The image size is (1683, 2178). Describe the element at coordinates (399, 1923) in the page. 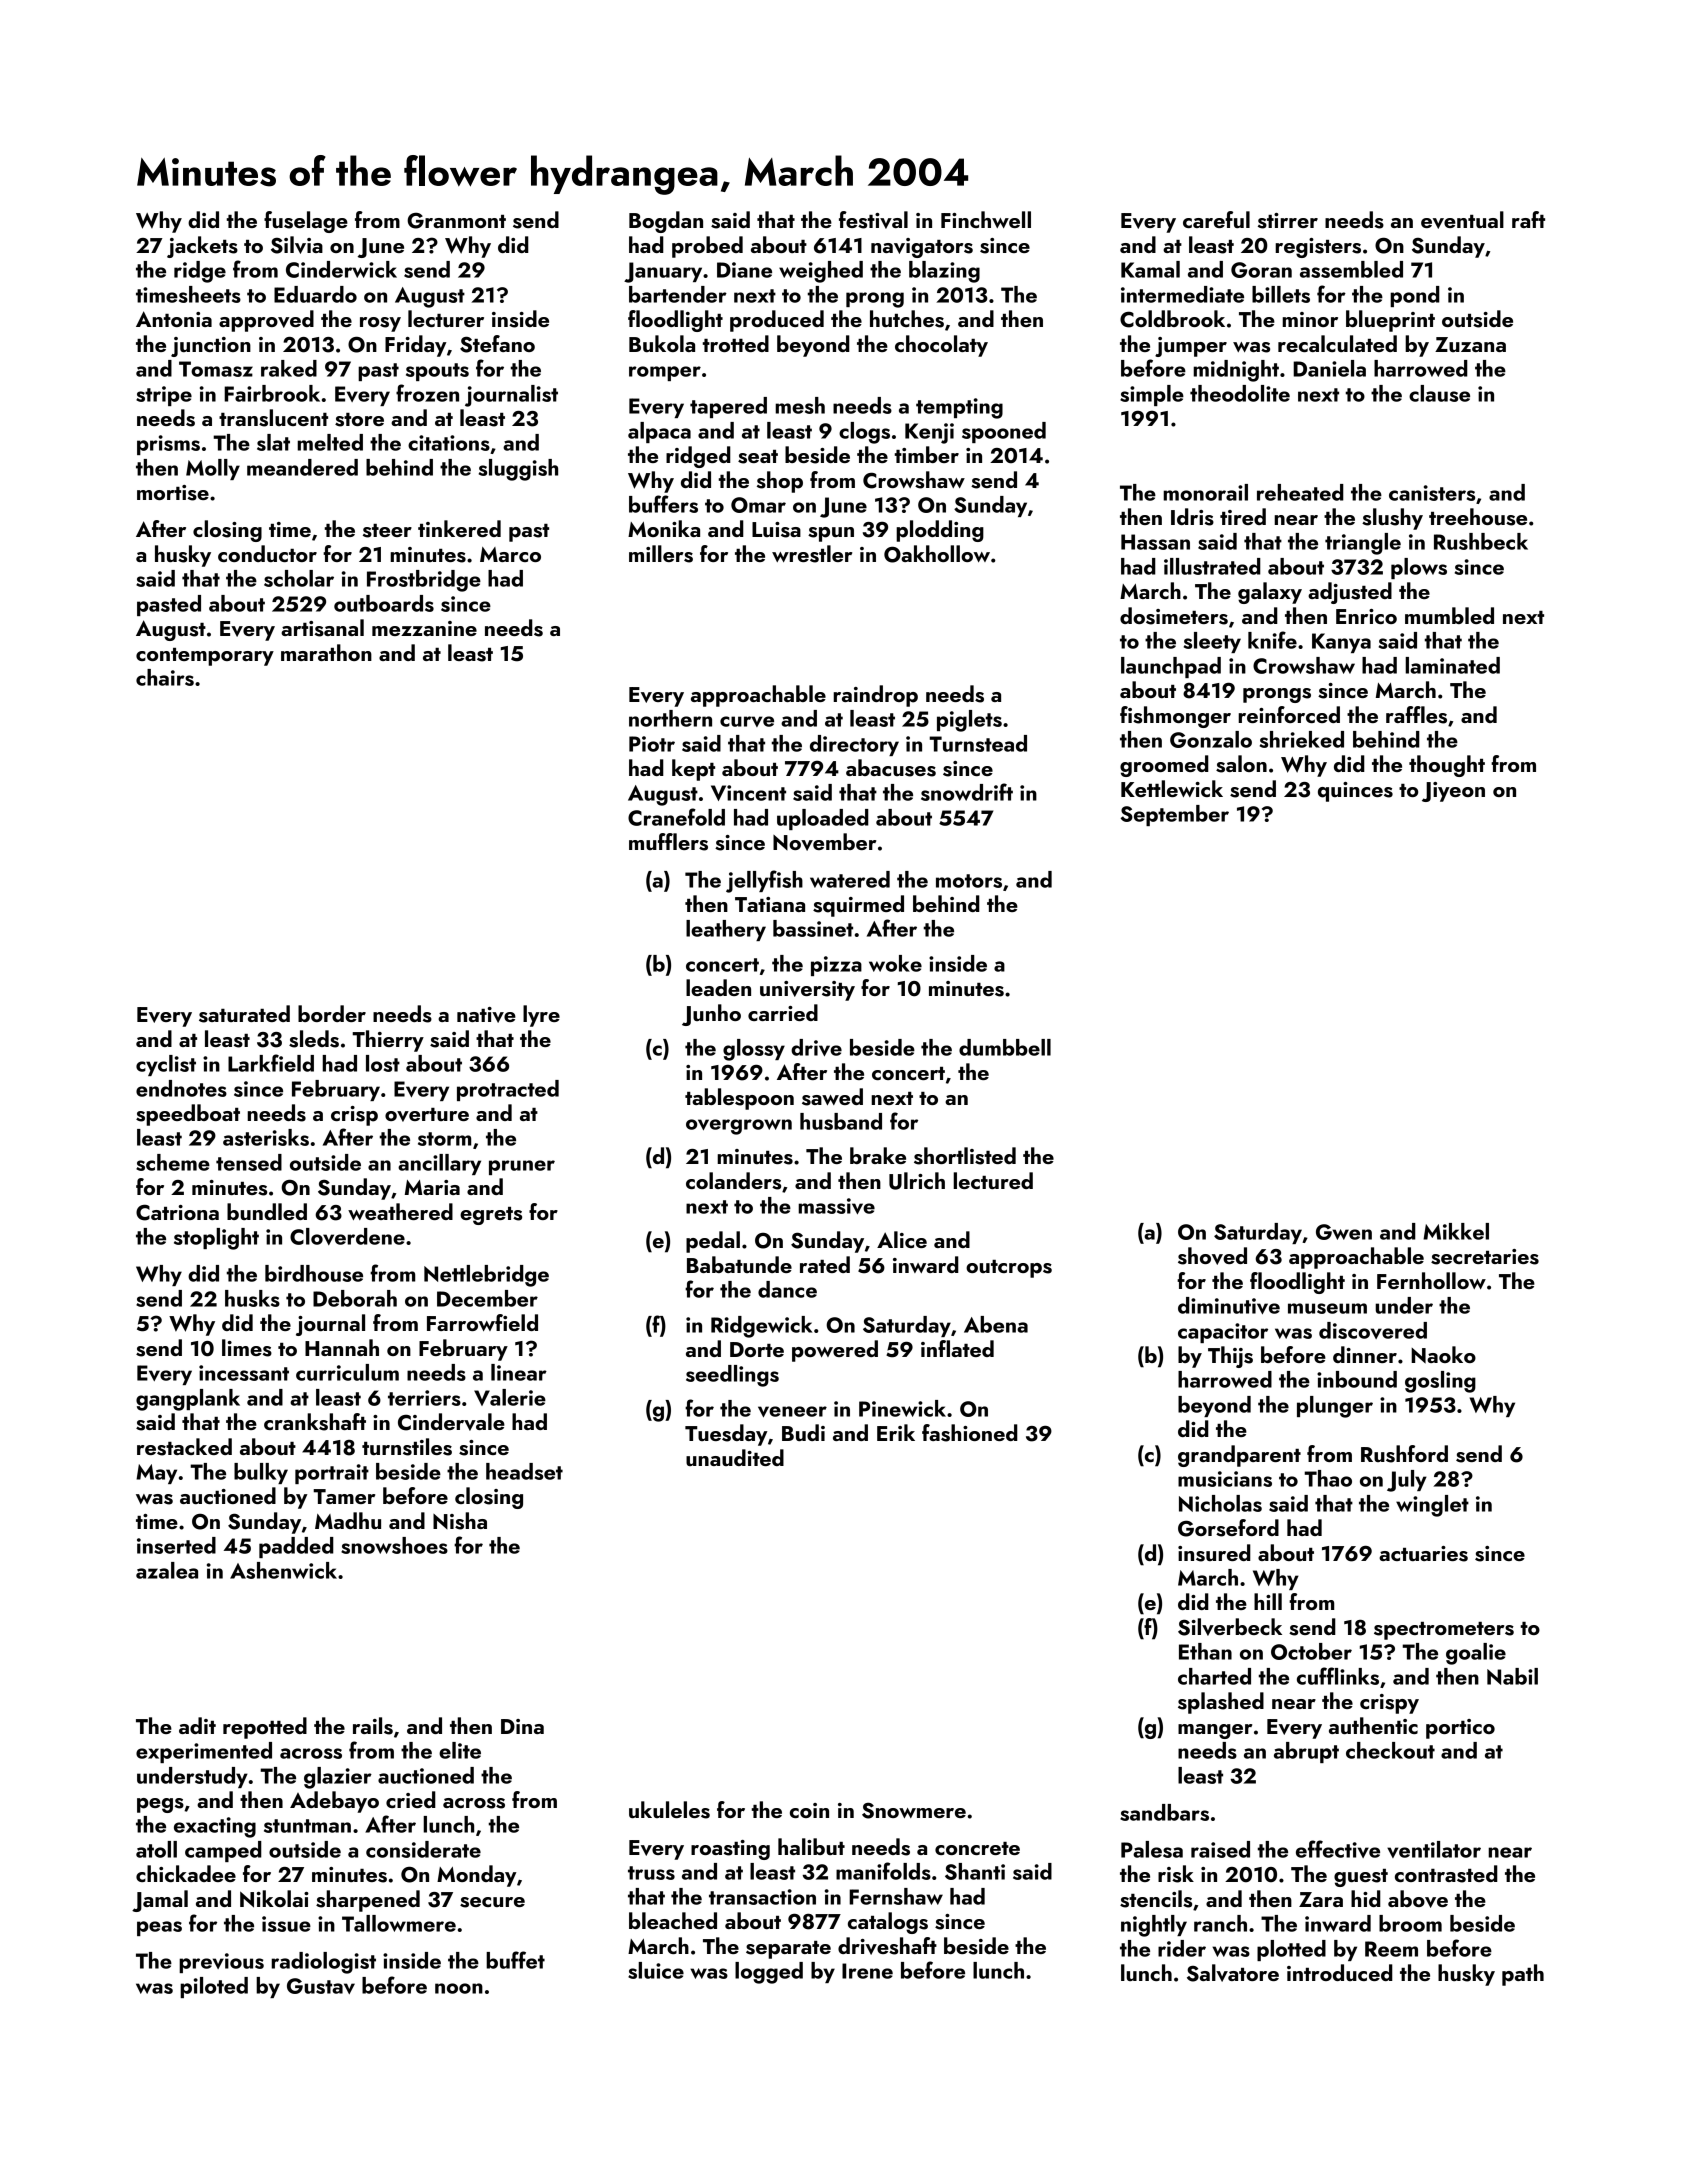

I see `Tallowmere` at that location.
